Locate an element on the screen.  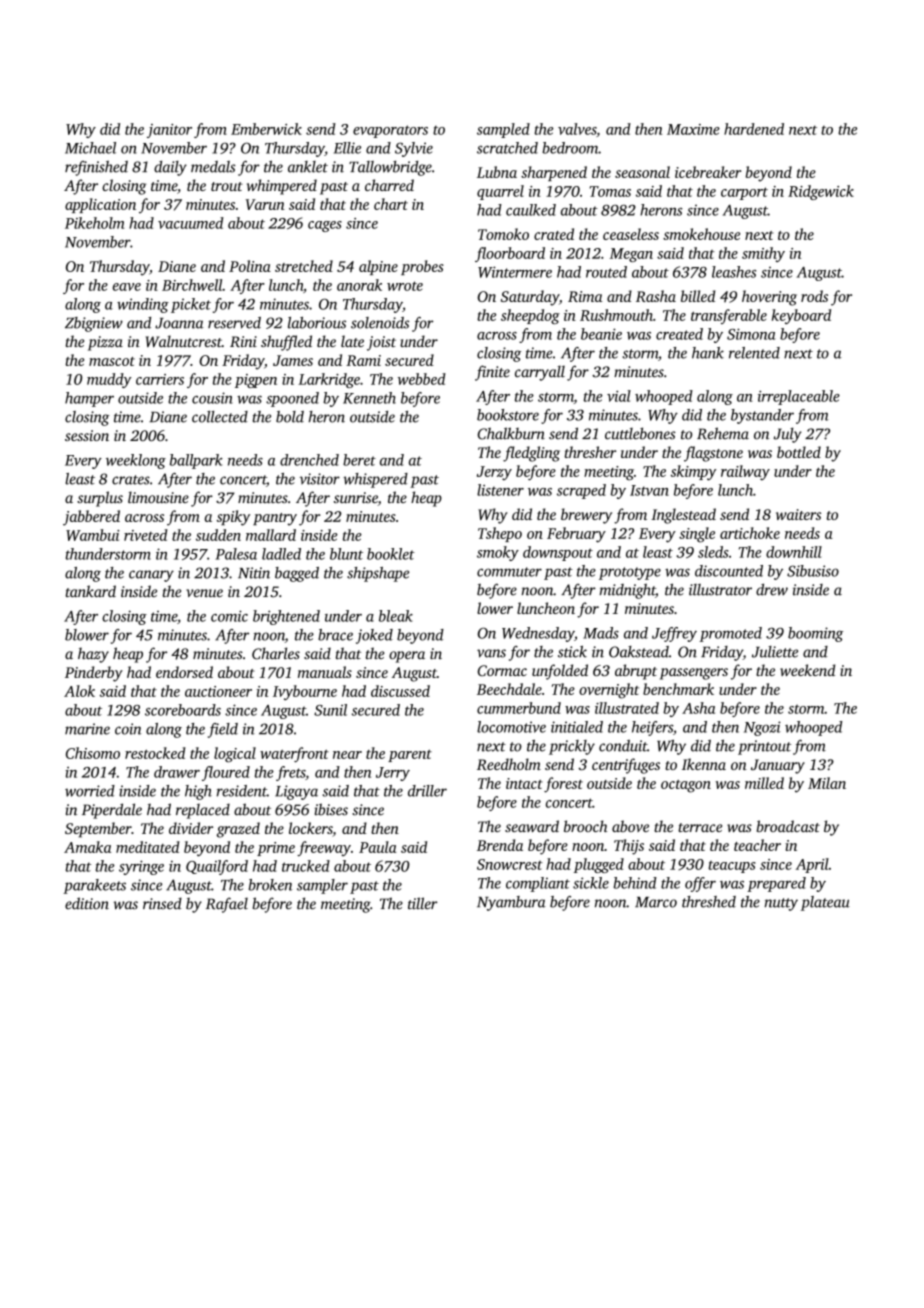
medals is located at coordinates (213, 167).
